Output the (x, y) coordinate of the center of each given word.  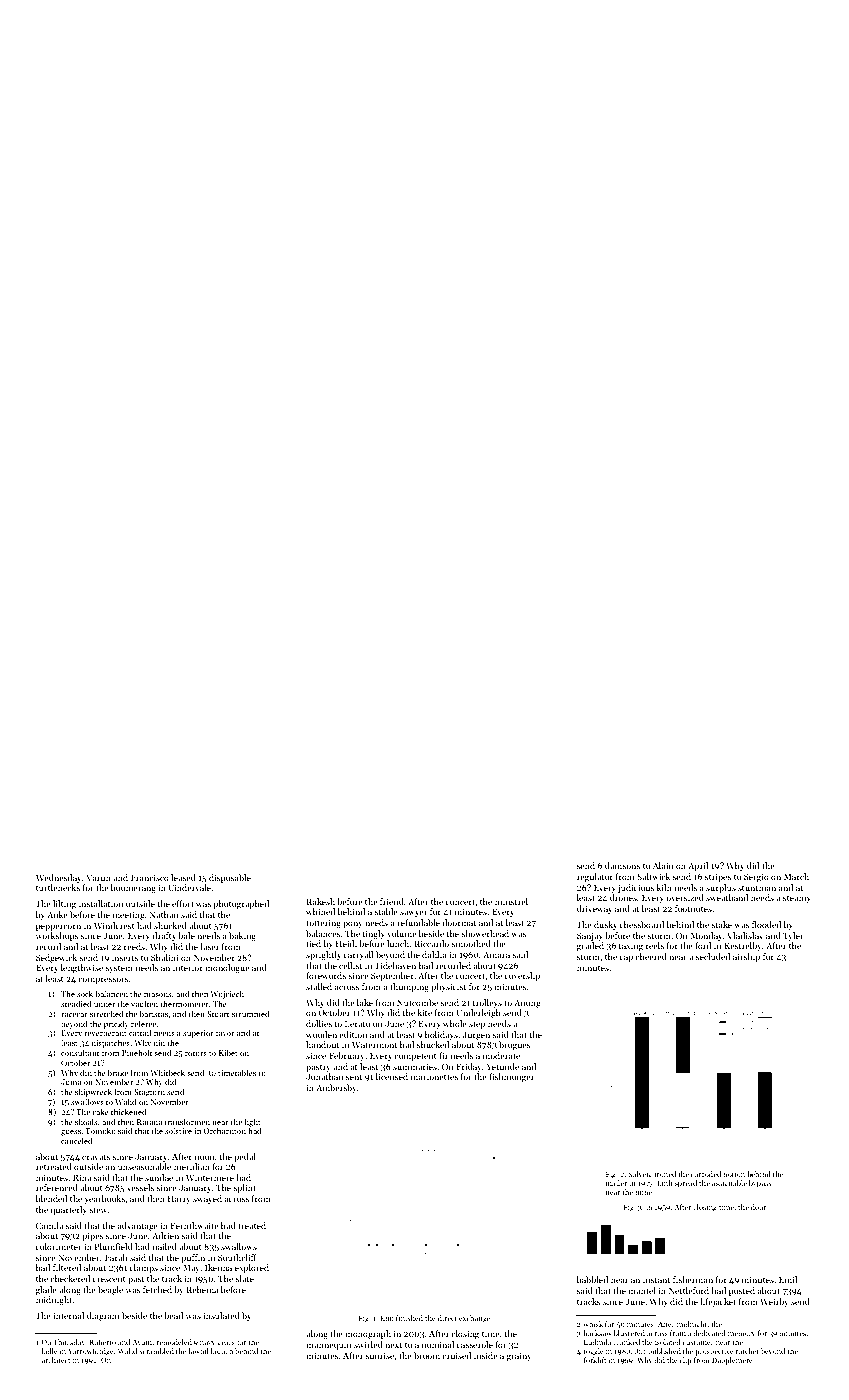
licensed (392, 1076)
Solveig (640, 1175)
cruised (456, 1355)
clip (686, 1361)
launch (222, 1351)
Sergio (756, 877)
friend (392, 901)
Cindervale (189, 887)
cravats (96, 1157)
